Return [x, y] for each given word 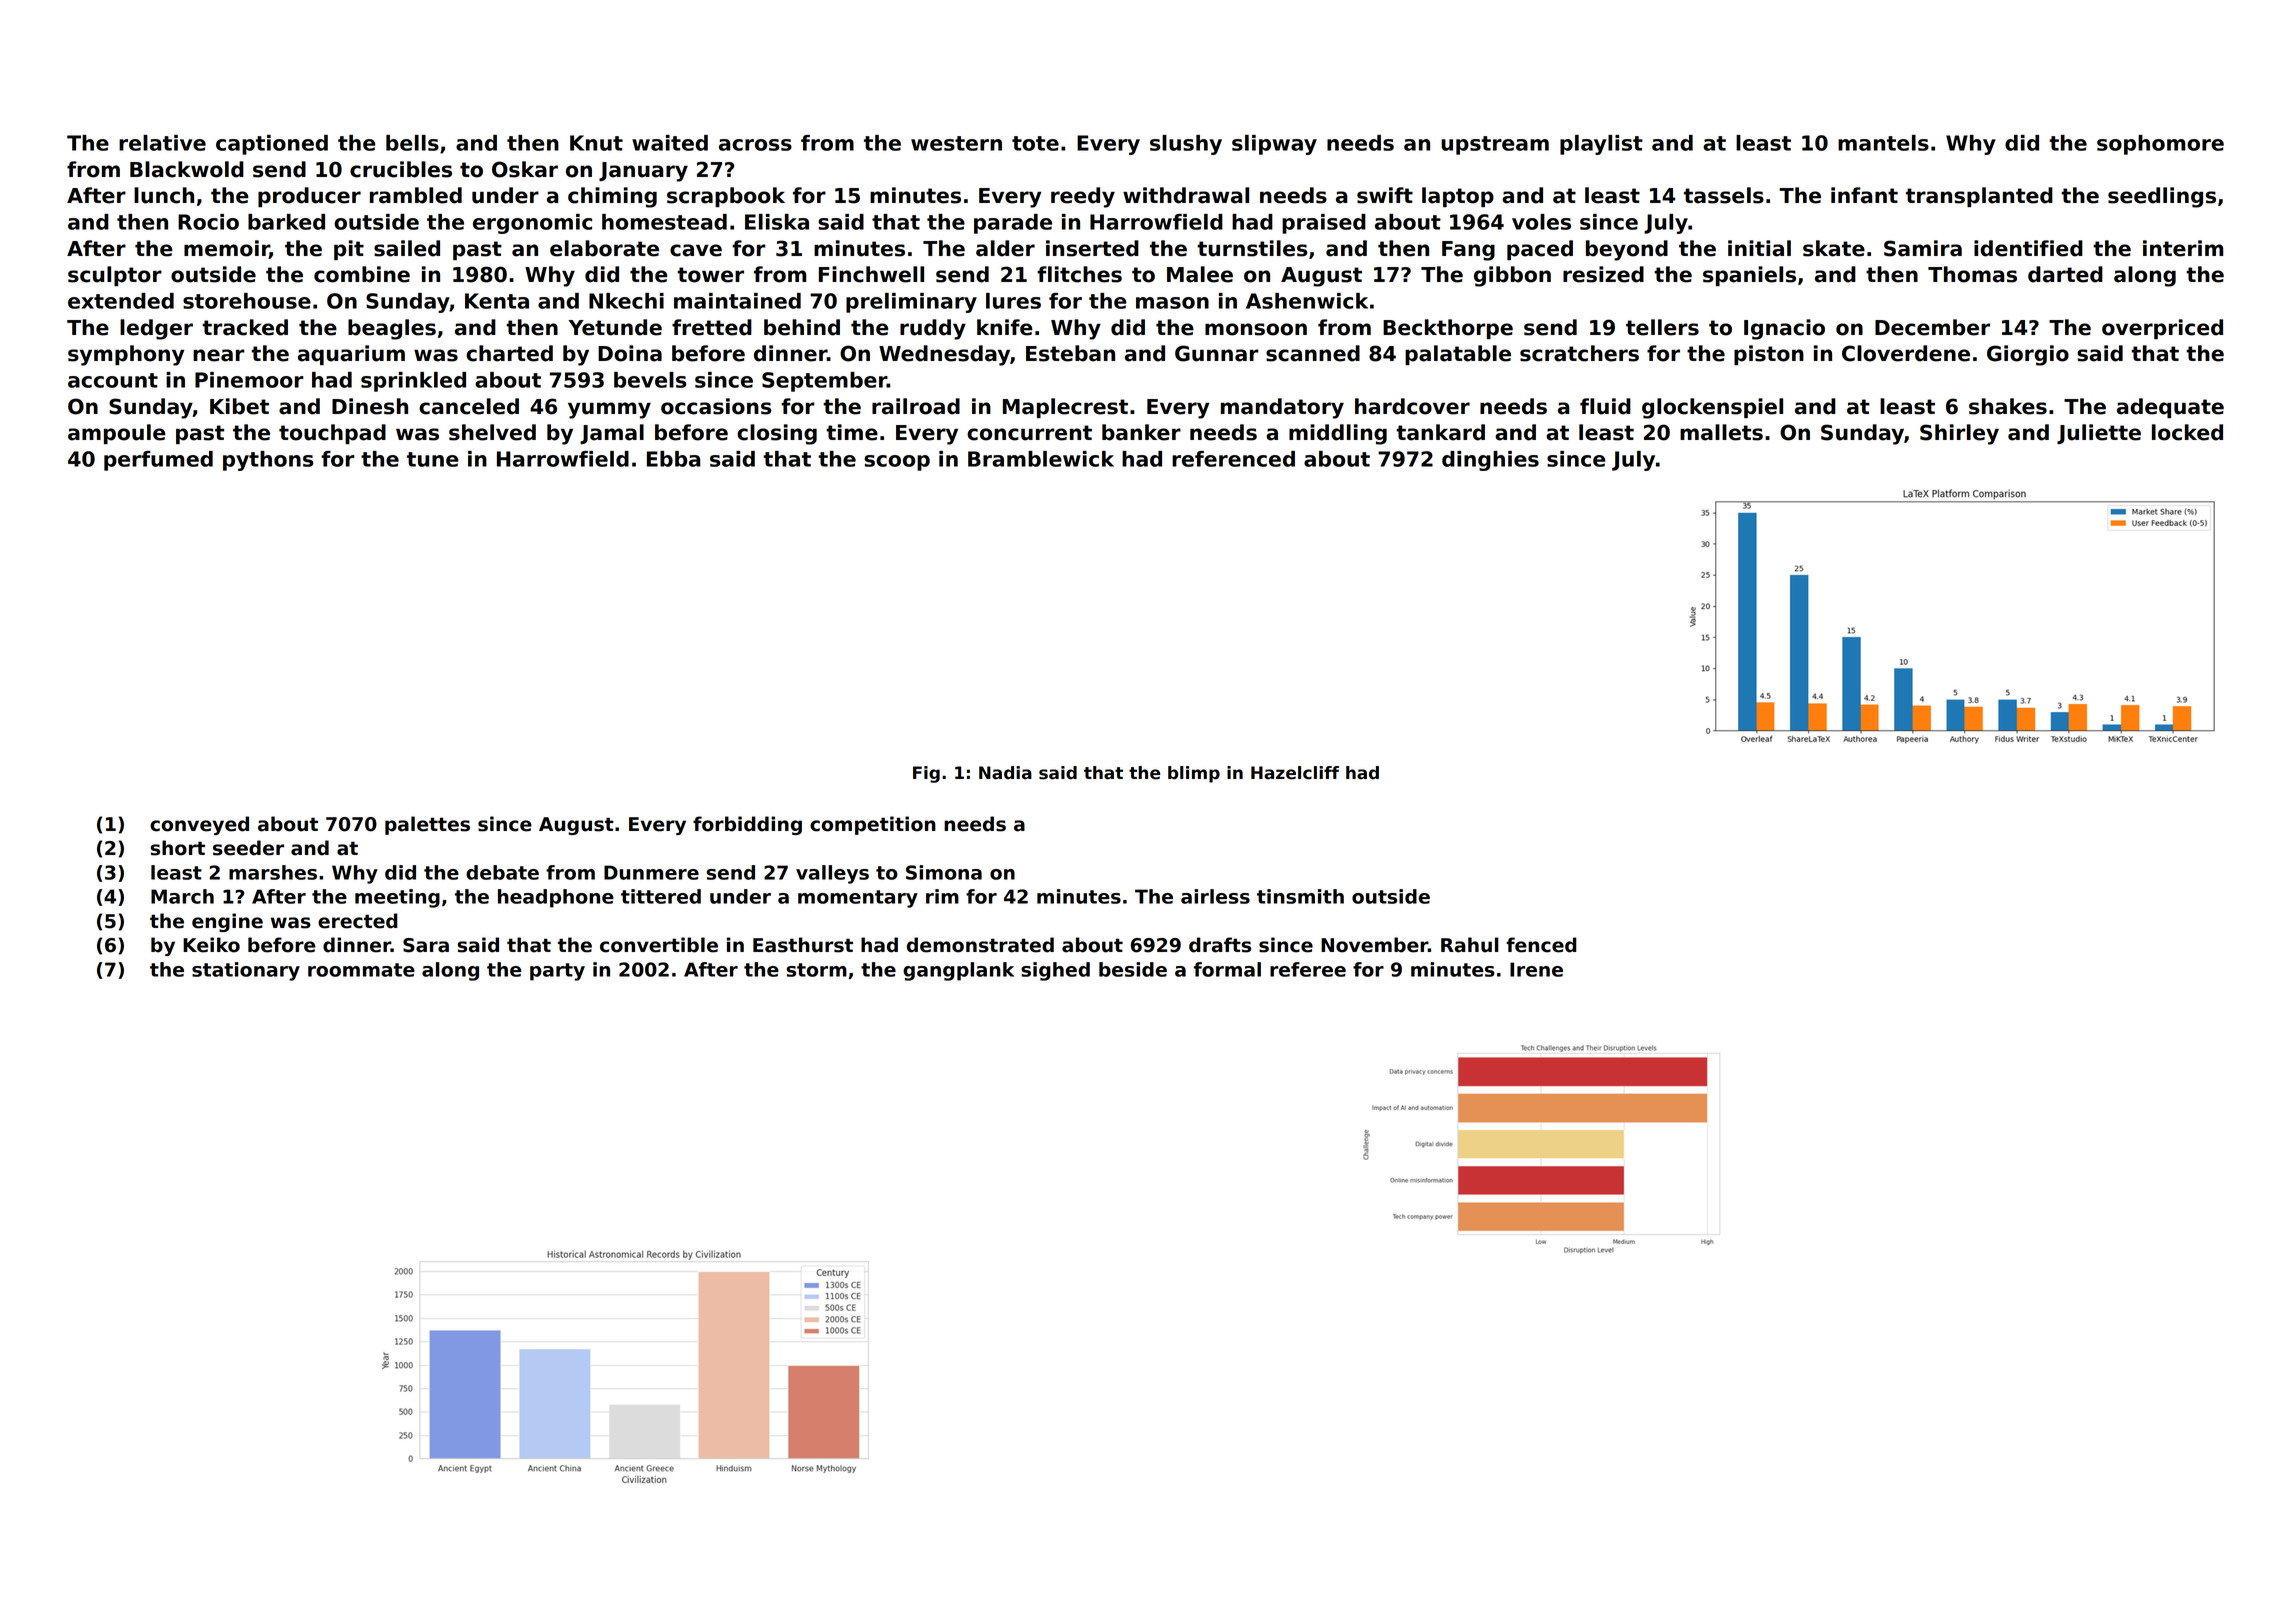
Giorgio [2028, 355]
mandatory [1282, 408]
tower [710, 275]
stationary [246, 971]
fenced [1541, 945]
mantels [1883, 143]
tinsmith [1300, 896]
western [956, 143]
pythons [268, 461]
